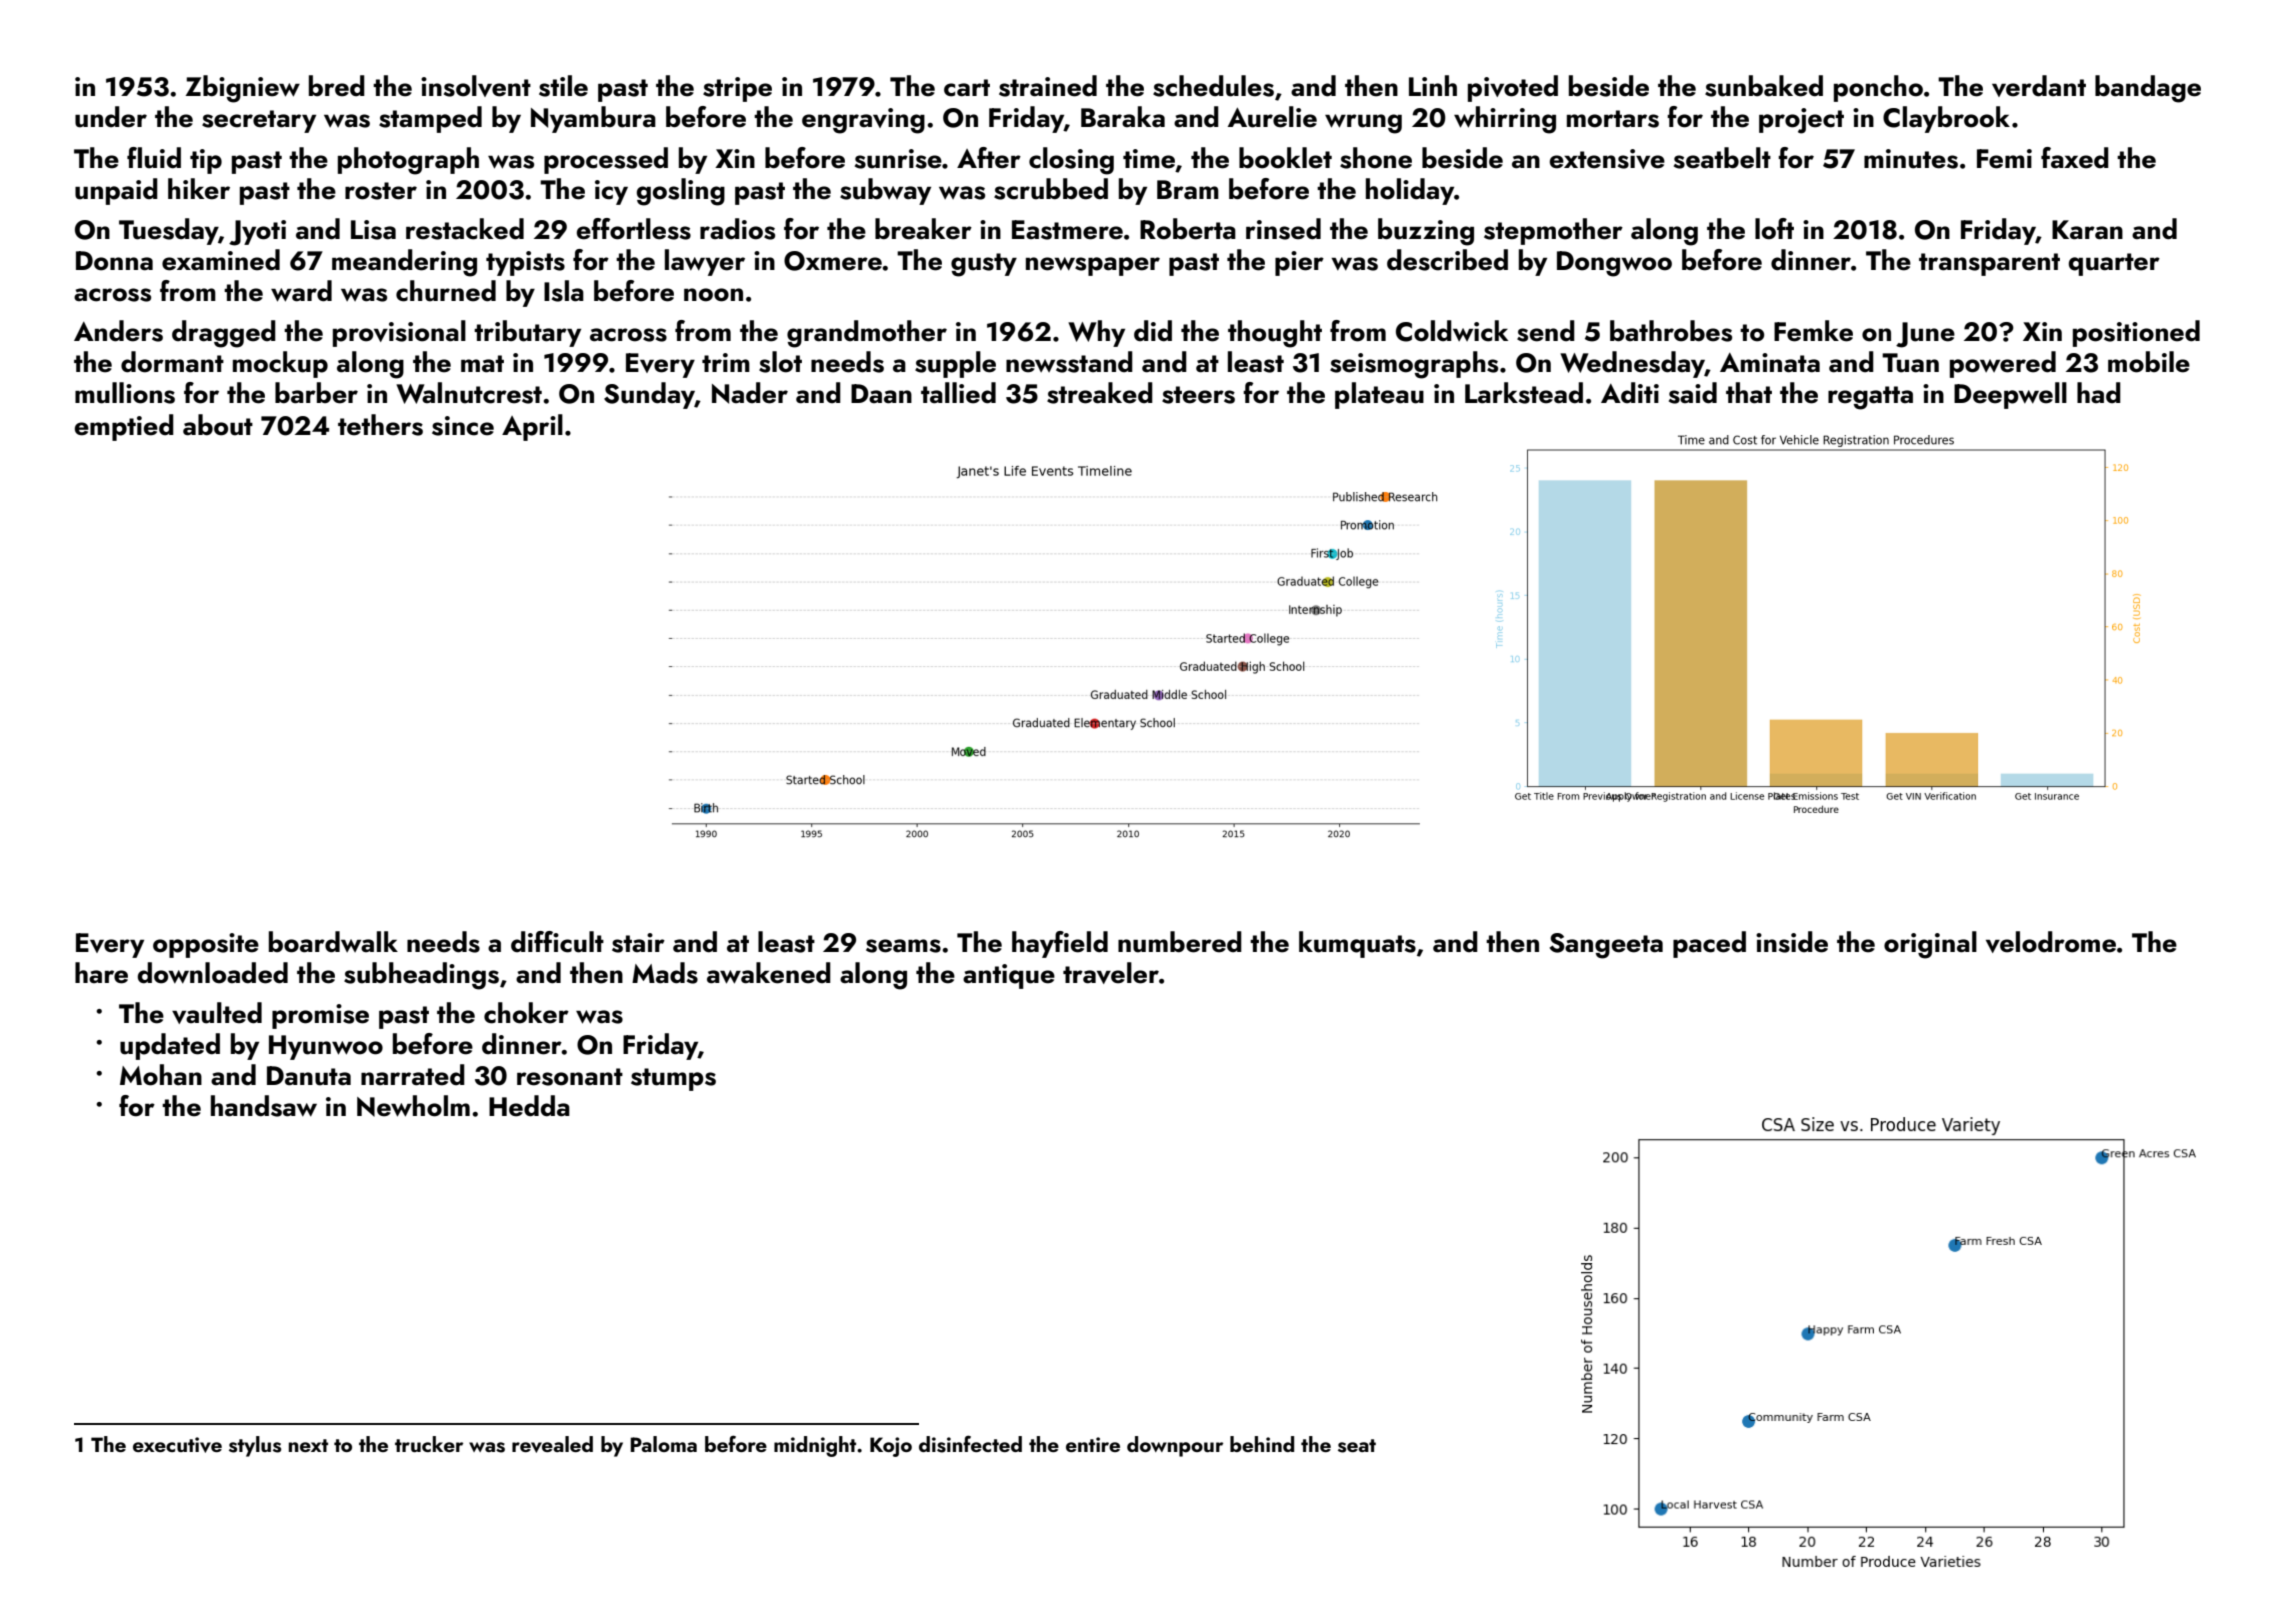 This document has width=2292, height=1620. What do you see at coordinates (726, 362) in the document?
I see `trim` at bounding box center [726, 362].
